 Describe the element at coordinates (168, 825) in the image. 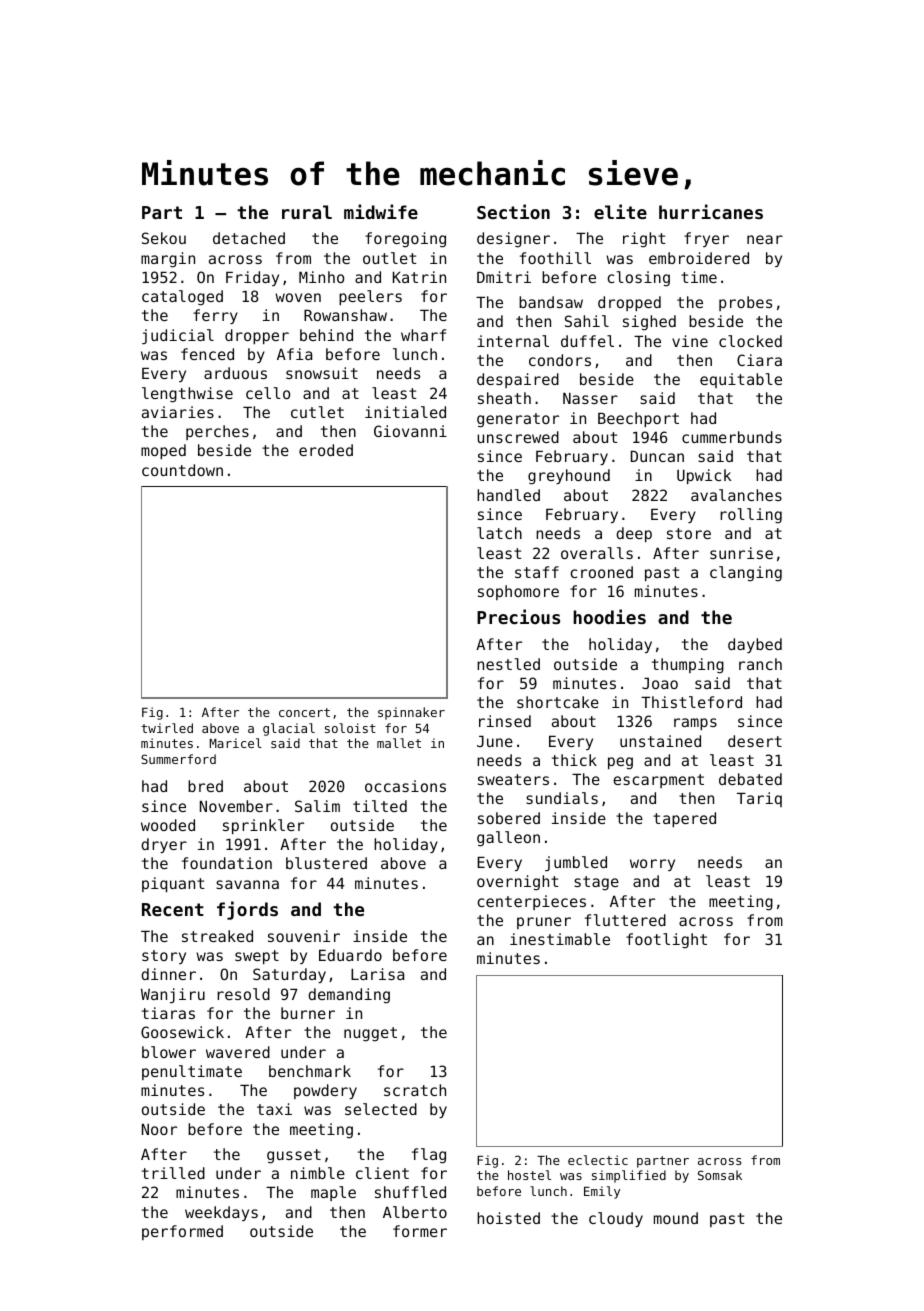

I see `wooded` at that location.
